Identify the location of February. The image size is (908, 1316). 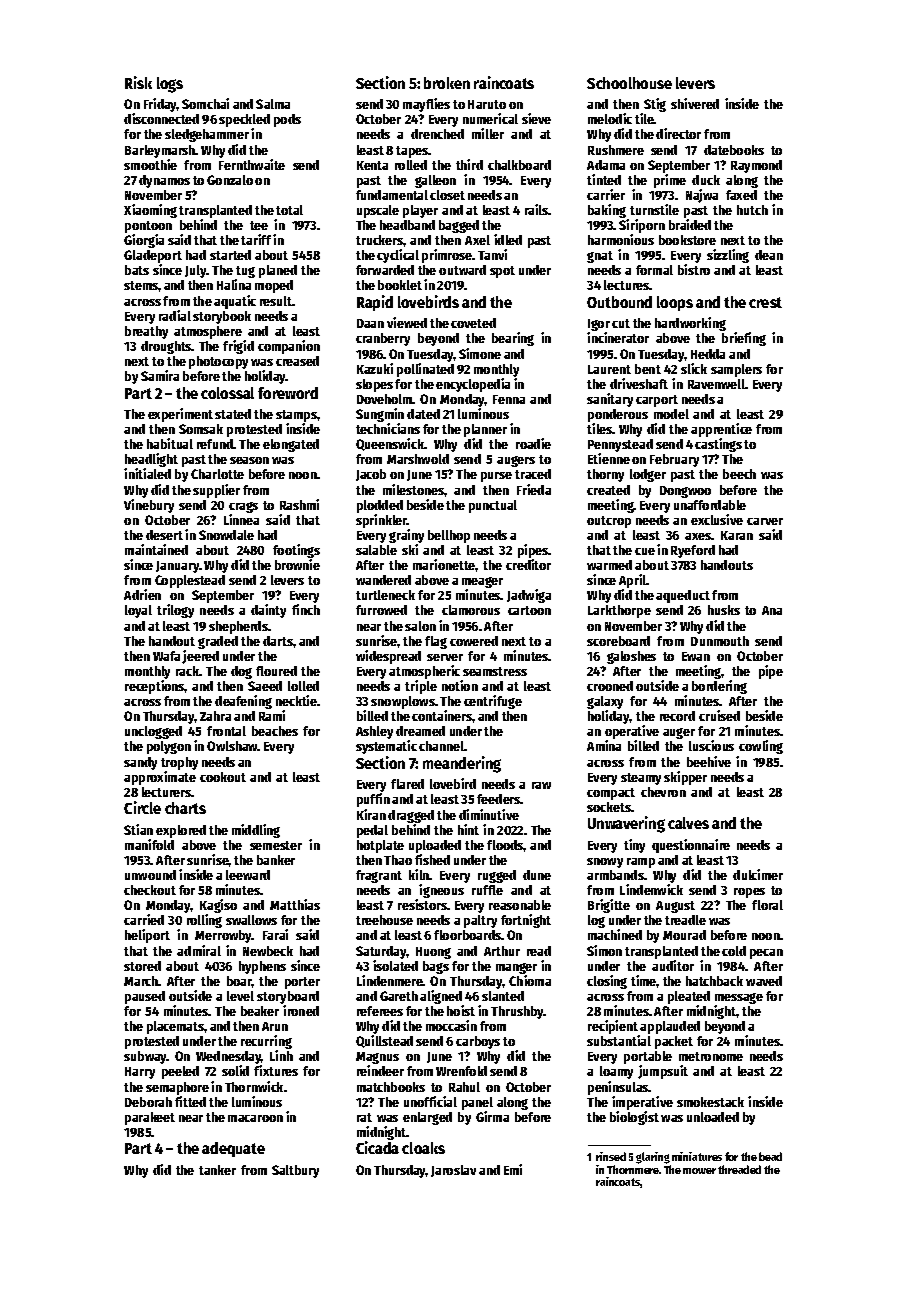
(674, 460).
